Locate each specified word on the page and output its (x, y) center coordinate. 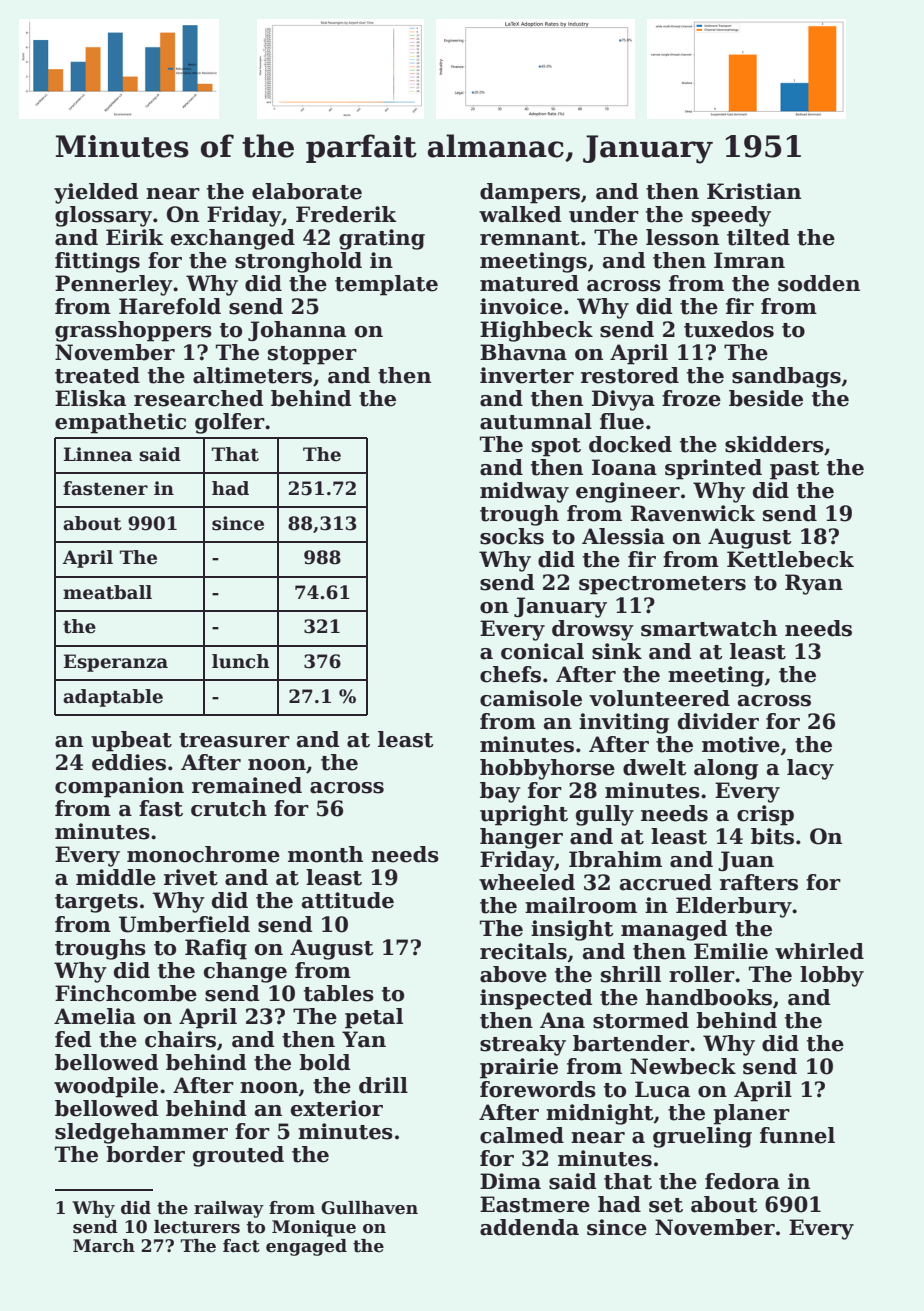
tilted (758, 237)
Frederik (346, 214)
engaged (306, 1247)
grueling (702, 1137)
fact (241, 1246)
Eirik (135, 237)
